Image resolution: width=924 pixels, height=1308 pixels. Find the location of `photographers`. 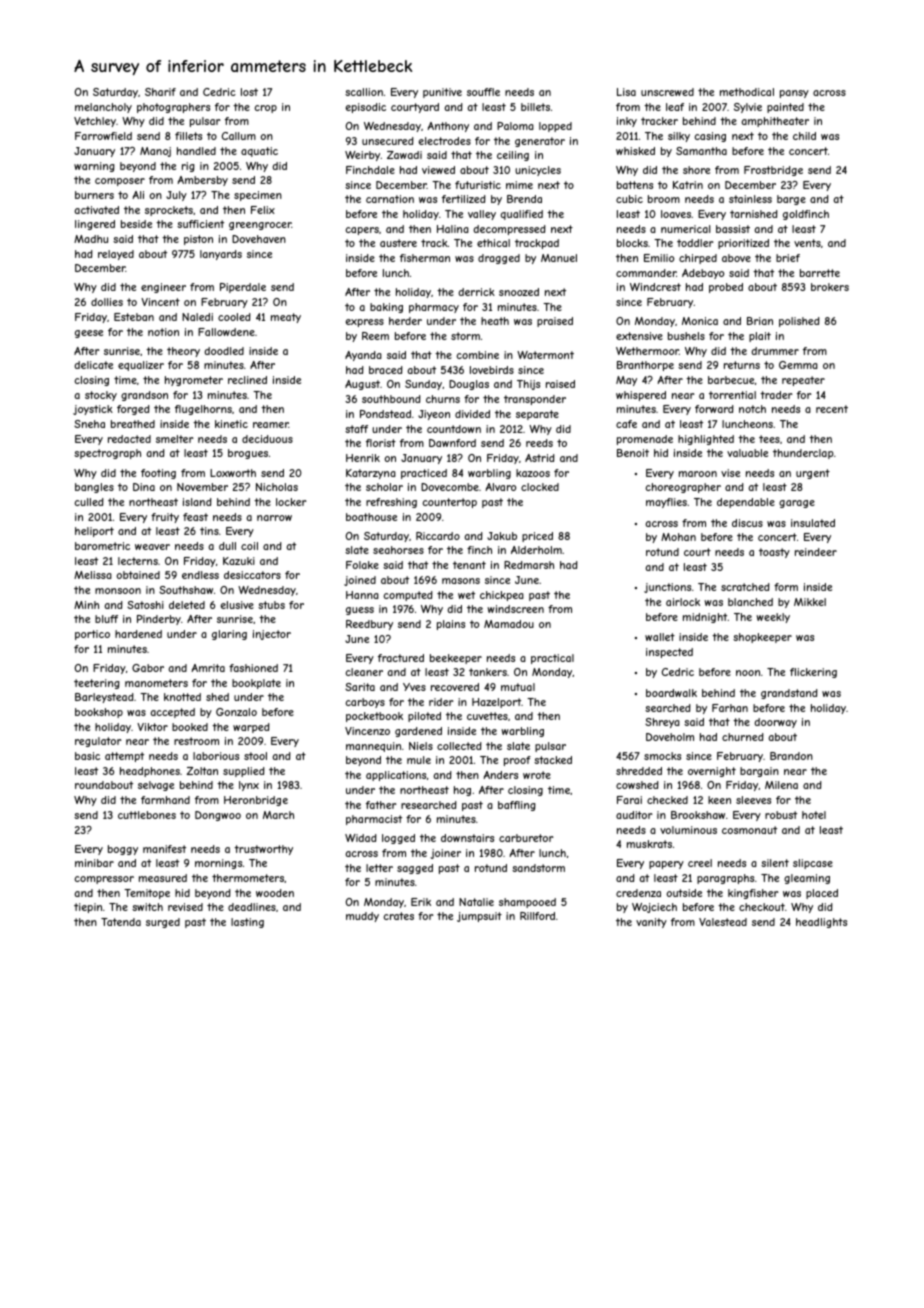

photographers is located at coordinates (173, 108).
